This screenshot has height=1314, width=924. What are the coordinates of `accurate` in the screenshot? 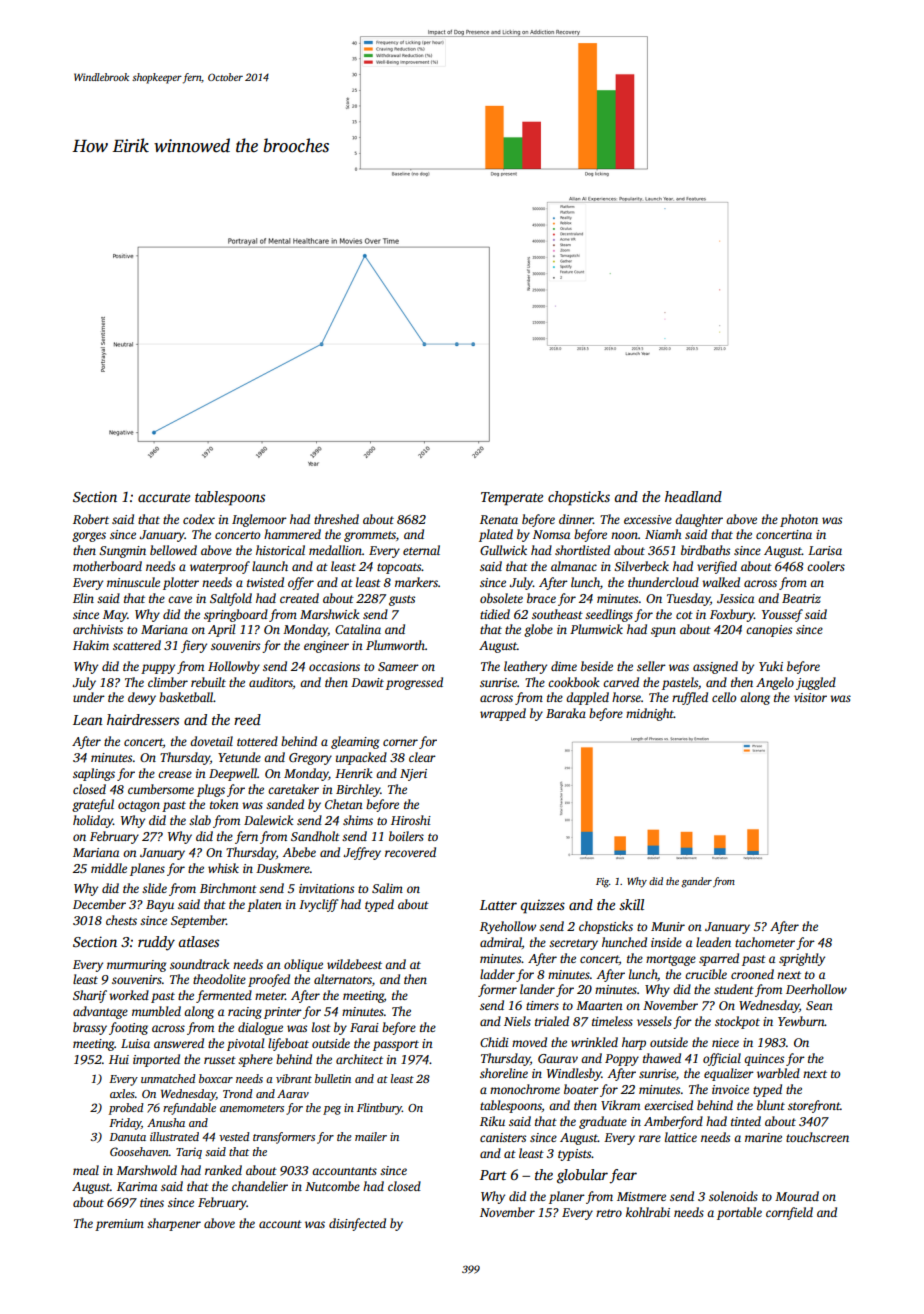 It's located at (164, 497).
